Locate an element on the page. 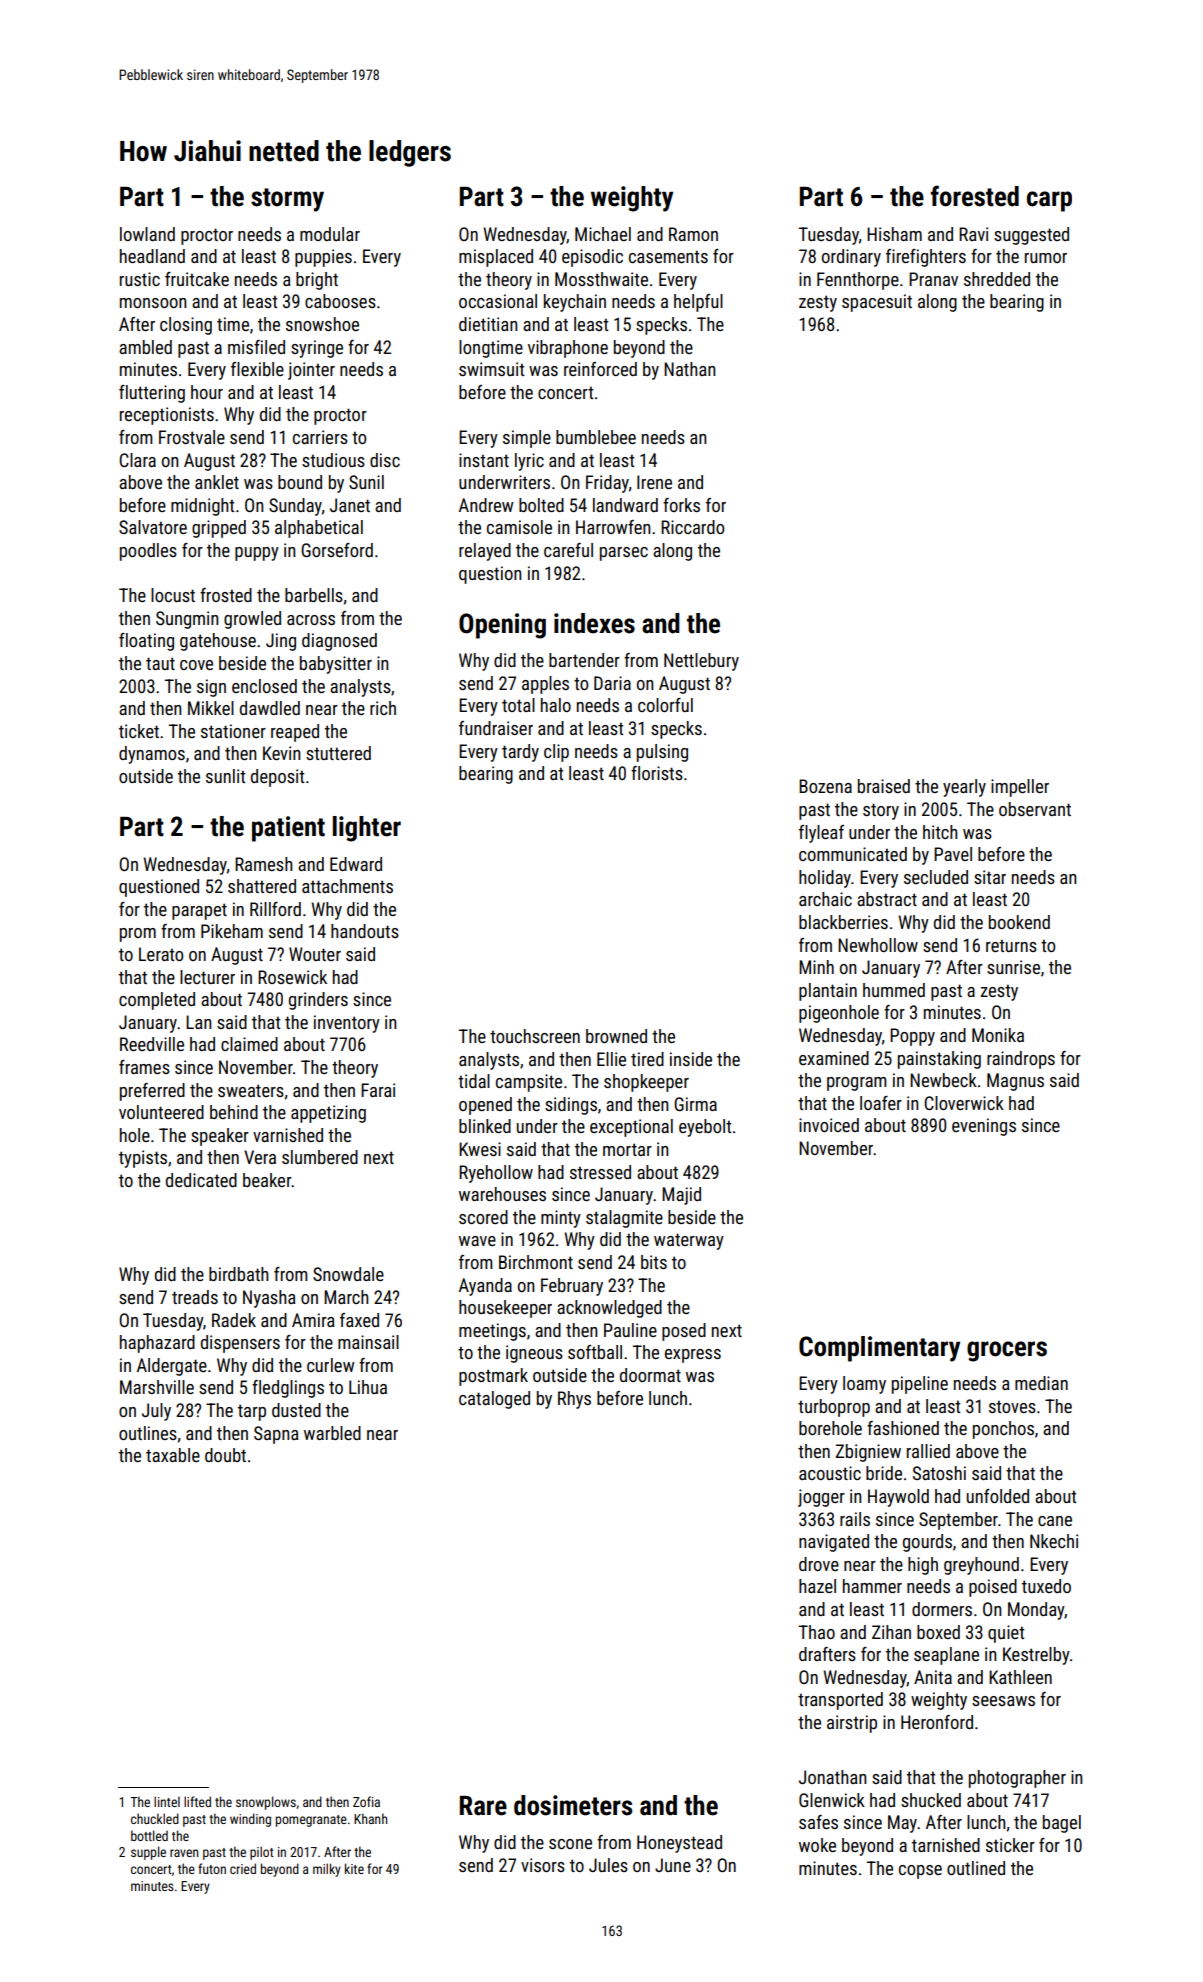 This image has width=1203, height=1982. lowland is located at coordinates (147, 234).
